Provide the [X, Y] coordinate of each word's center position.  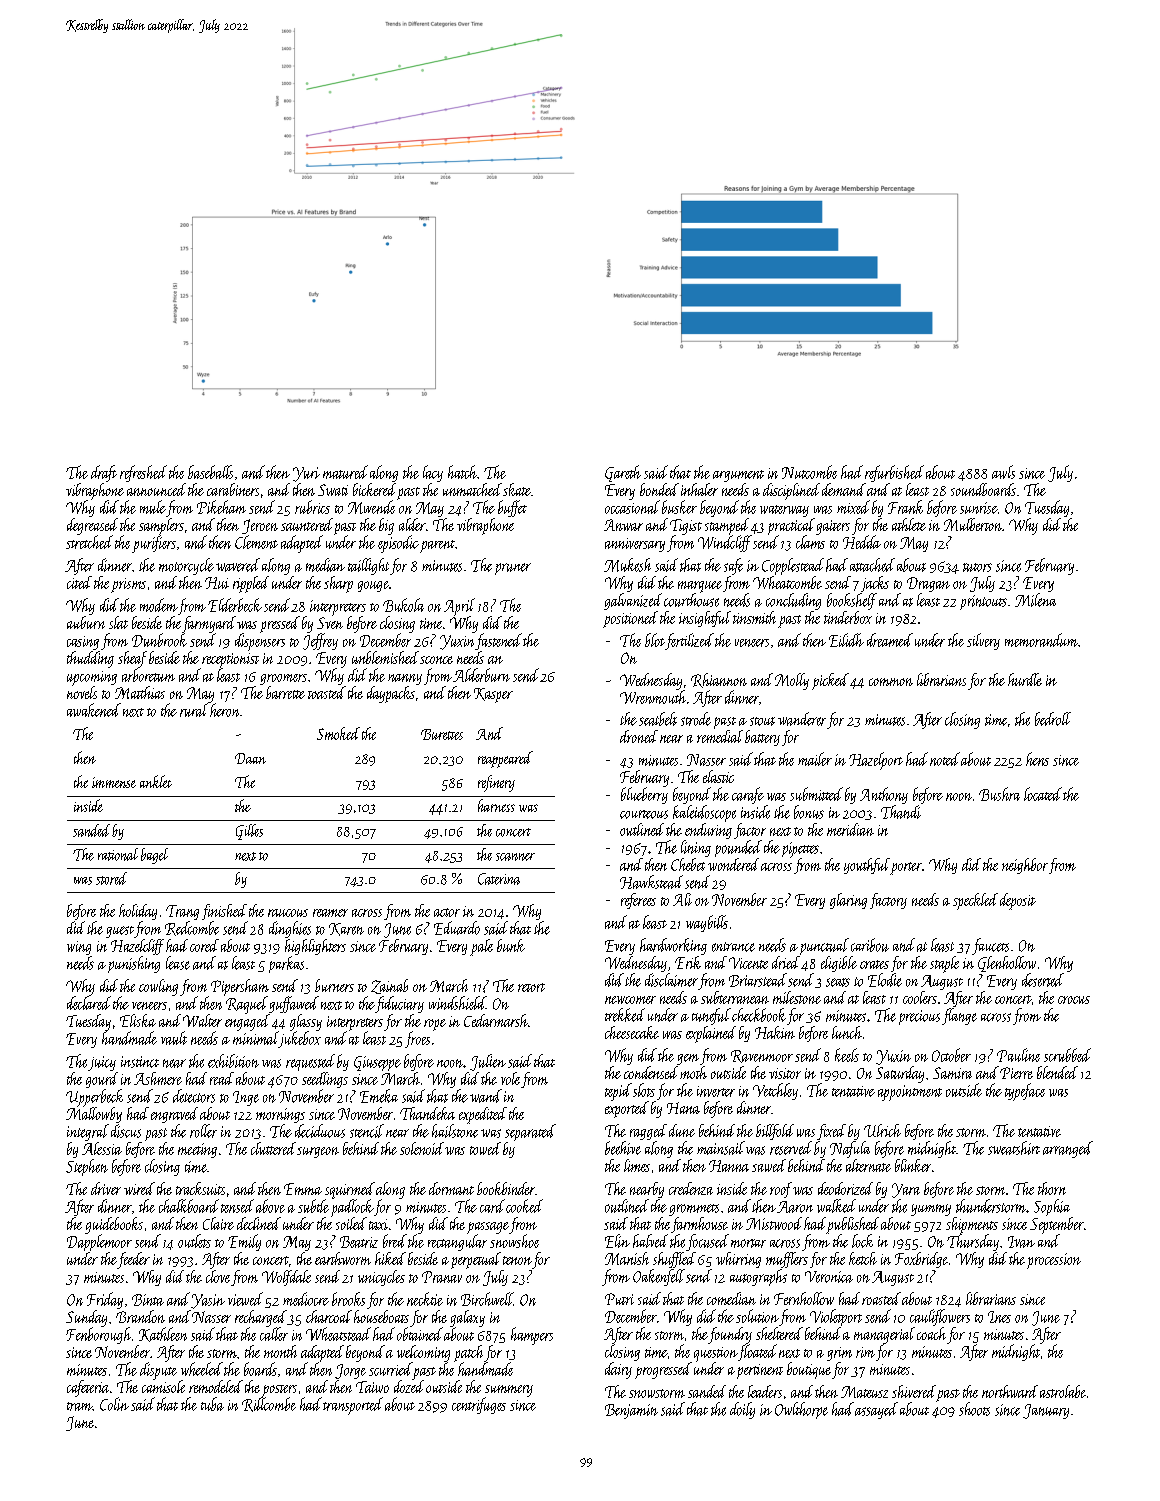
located [1043, 794]
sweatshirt [1014, 1148]
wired [139, 1188]
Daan [250, 758]
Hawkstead [651, 882]
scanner [515, 857]
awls [1003, 472]
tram [79, 1406]
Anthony [884, 795]
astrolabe [1063, 1391]
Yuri [306, 474]
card [492, 1206]
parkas [286, 964]
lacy [433, 473]
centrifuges [479, 1405]
